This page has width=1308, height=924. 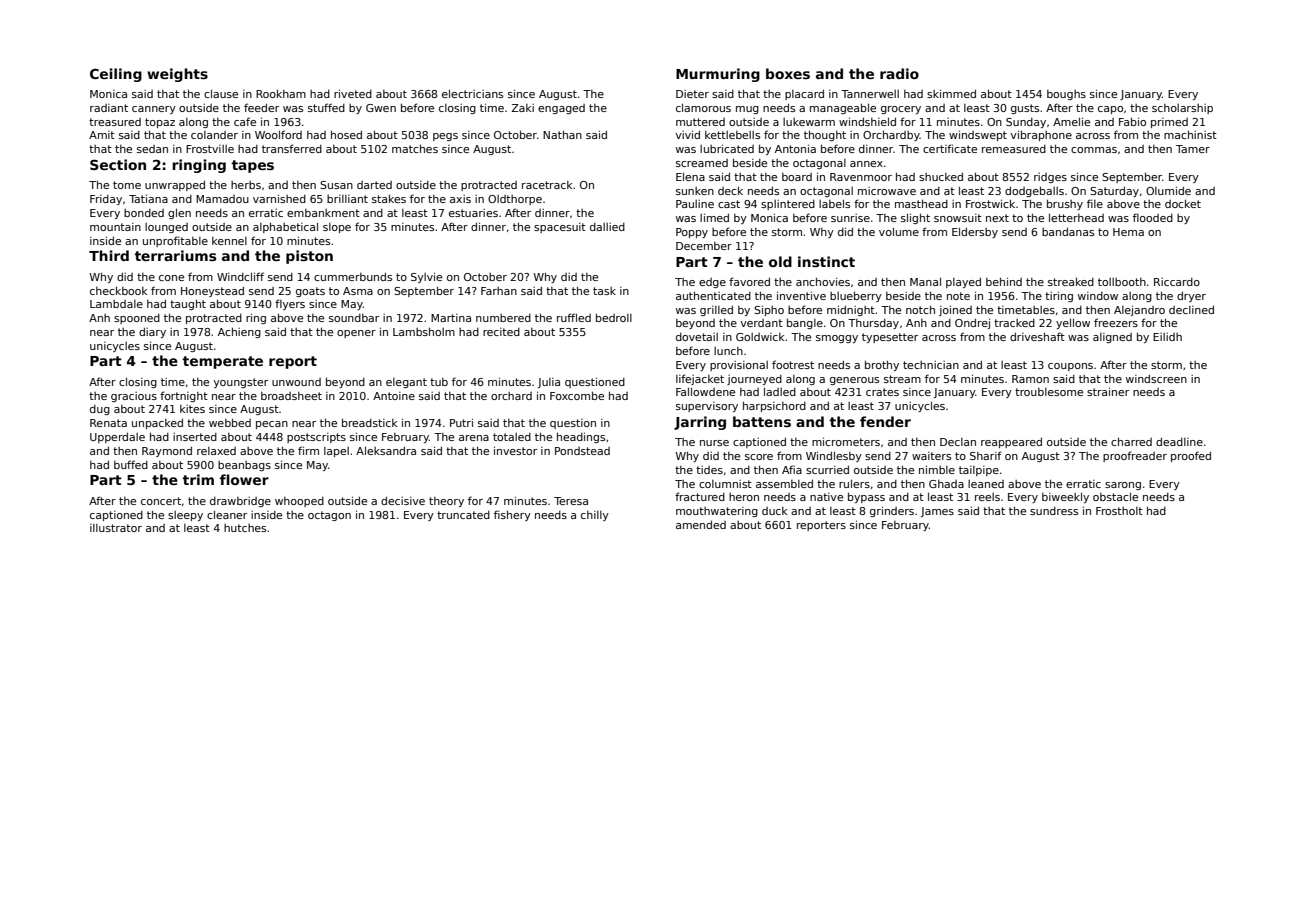 What do you see at coordinates (115, 227) in the page?
I see `mountain` at bounding box center [115, 227].
